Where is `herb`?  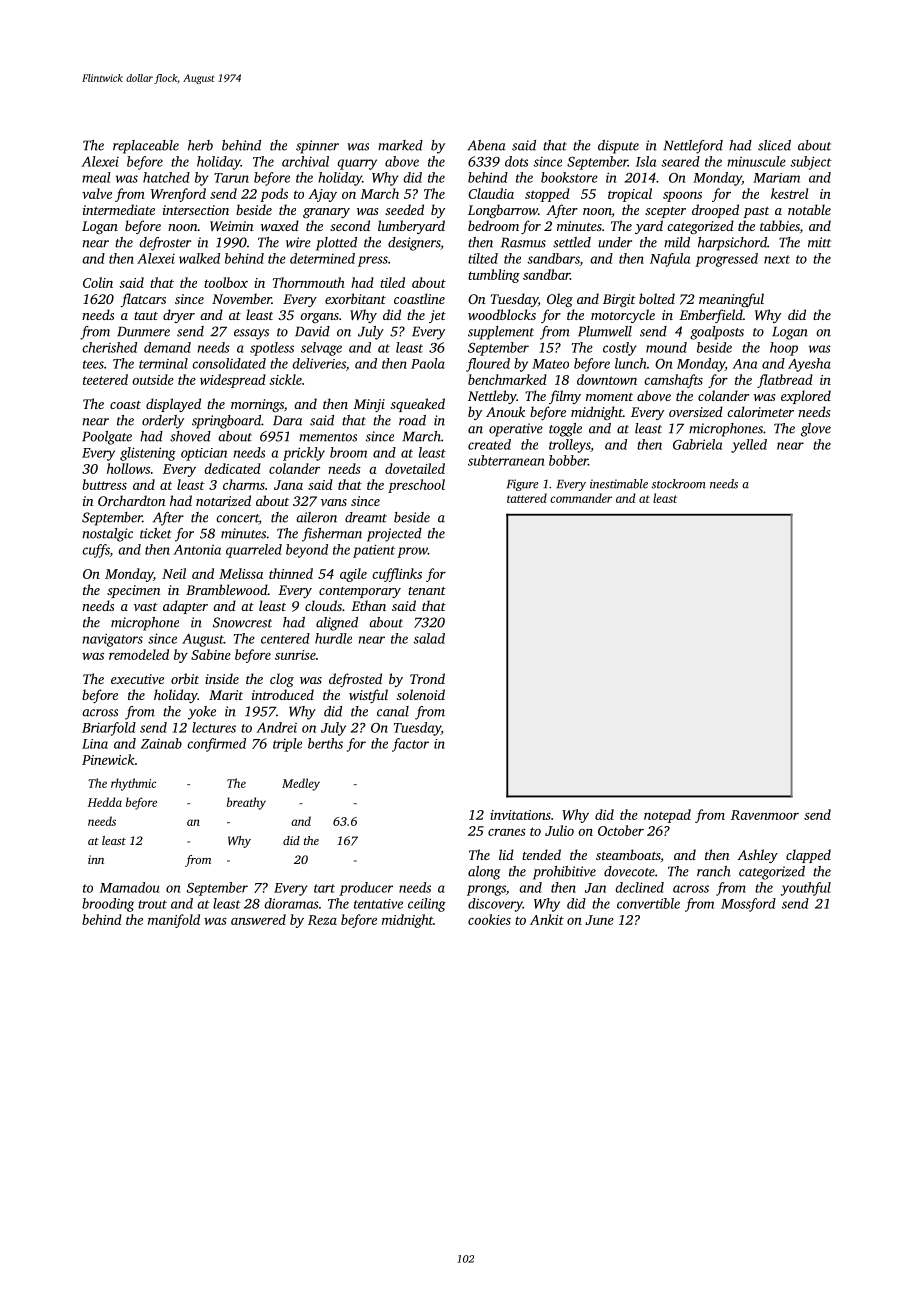
herb is located at coordinates (200, 145).
